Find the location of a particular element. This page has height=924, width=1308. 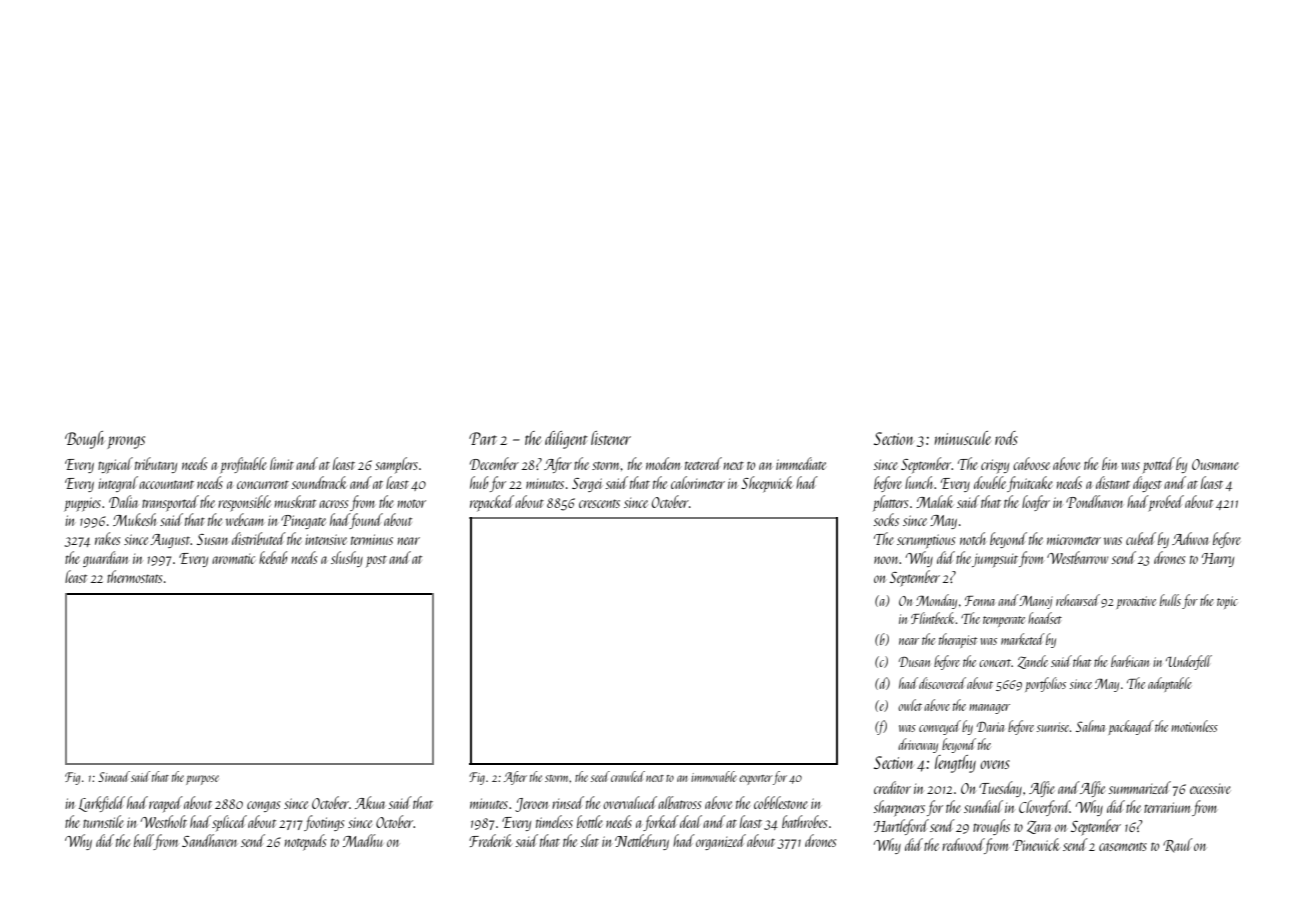

owlet is located at coordinates (910, 705).
